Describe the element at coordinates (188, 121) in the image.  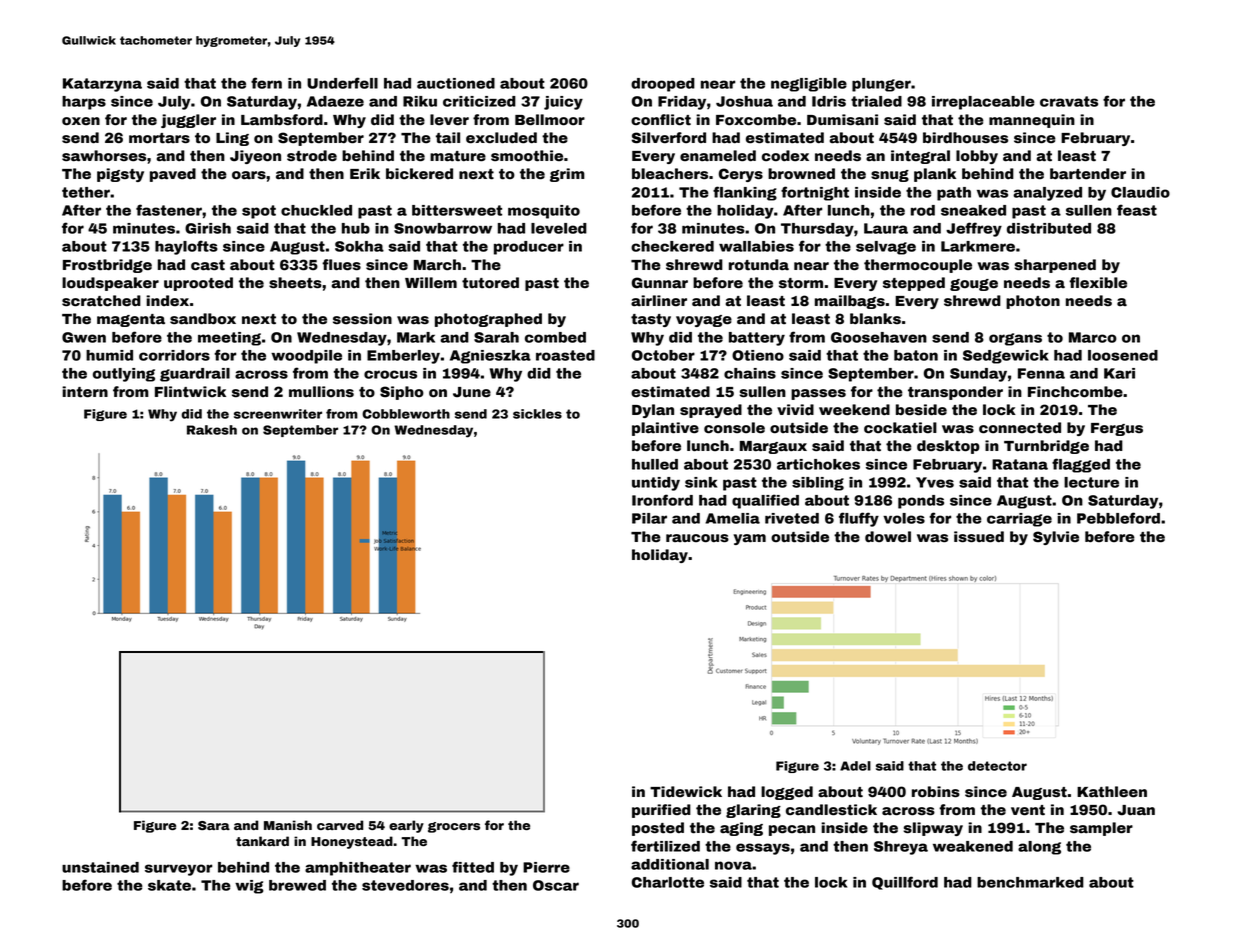
I see `juggler` at that location.
